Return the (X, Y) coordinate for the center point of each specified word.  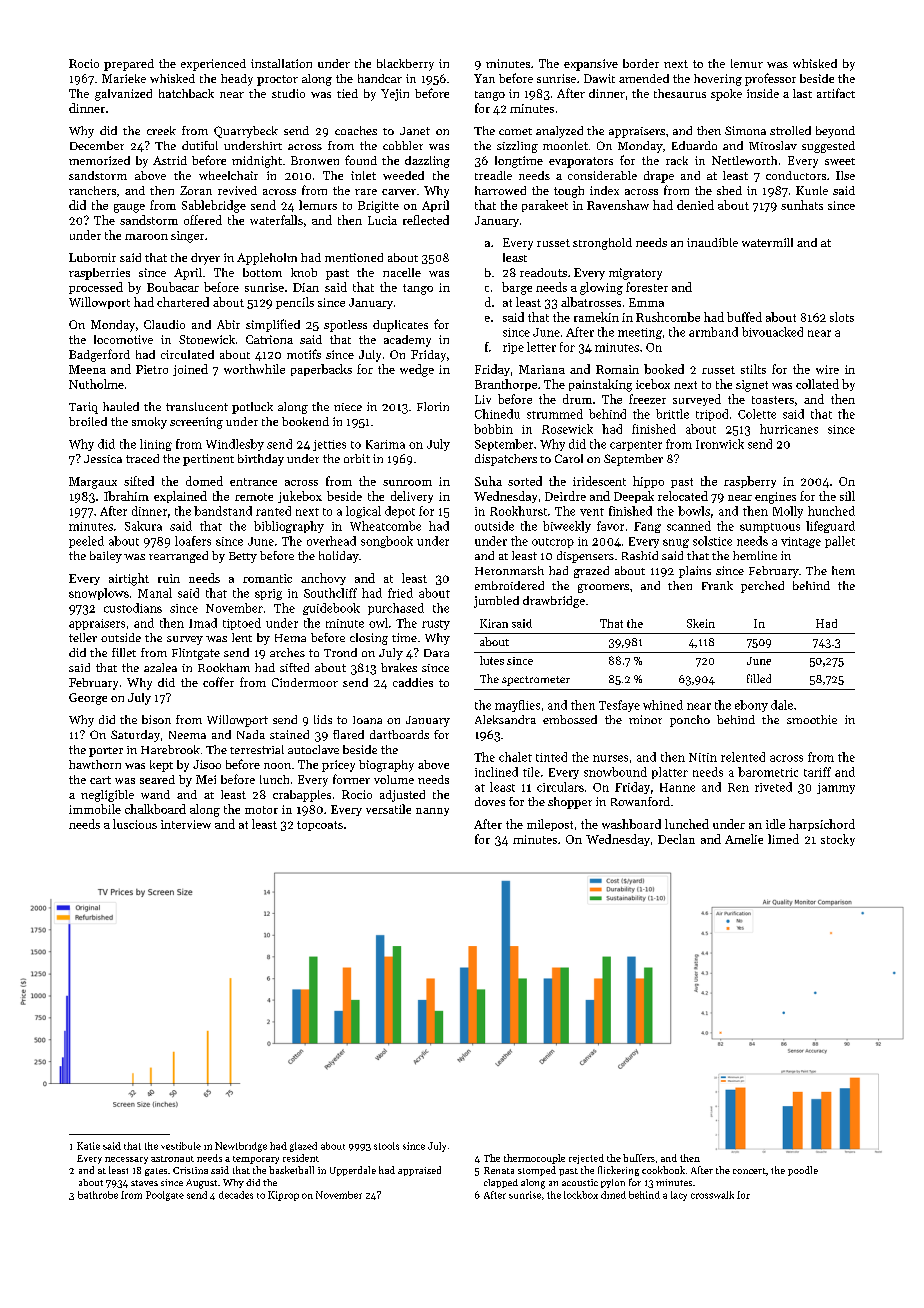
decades (236, 1195)
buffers (639, 1158)
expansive (591, 65)
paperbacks (321, 370)
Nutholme (96, 384)
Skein (701, 623)
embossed (570, 719)
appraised (419, 1171)
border (641, 63)
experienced (213, 65)
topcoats (320, 826)
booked (664, 369)
